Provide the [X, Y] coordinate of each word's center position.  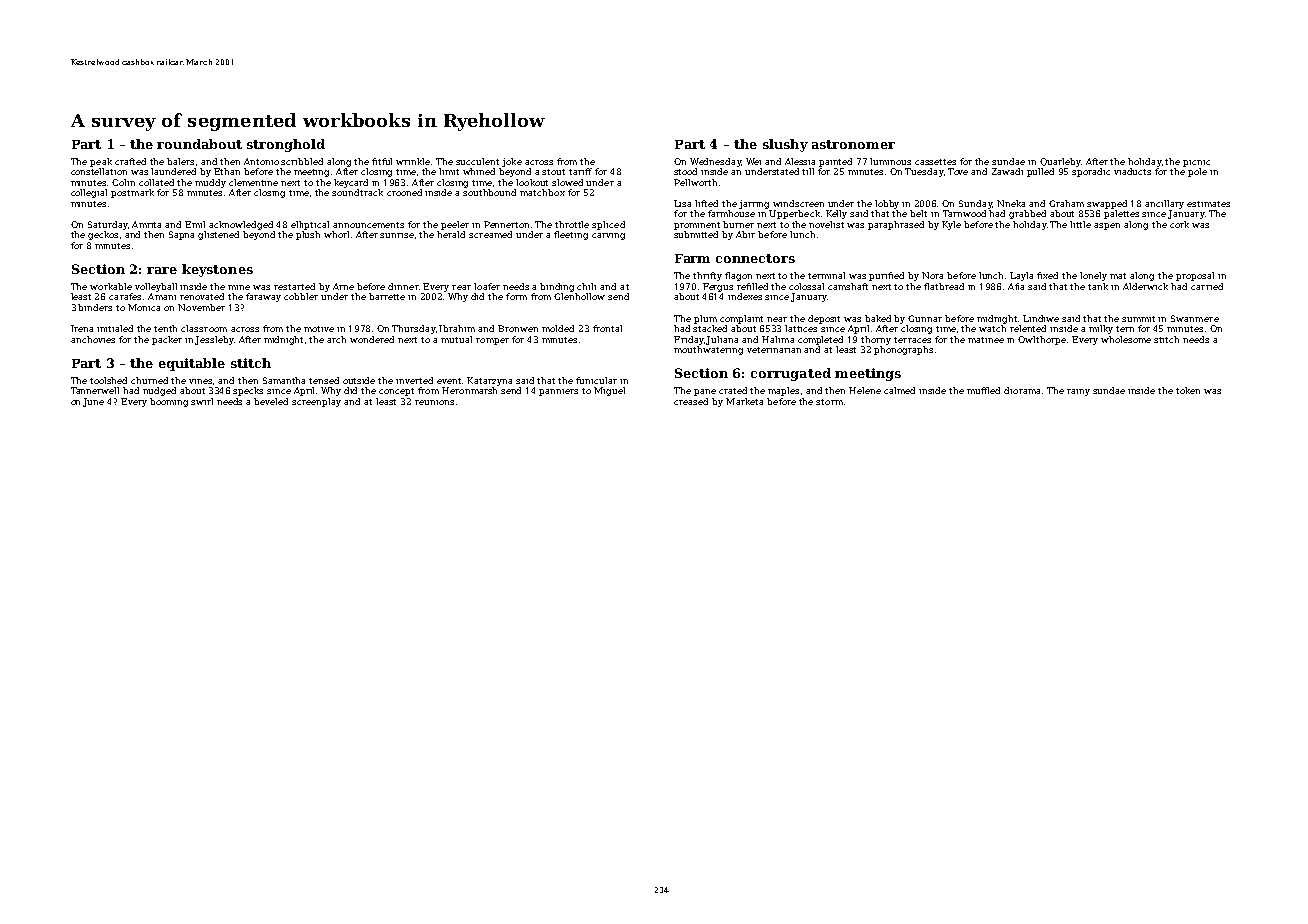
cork [1179, 224]
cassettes [935, 162]
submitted [696, 234]
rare [162, 270]
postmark [132, 193]
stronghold [286, 145]
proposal [1195, 276]
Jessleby [214, 340]
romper [492, 341]
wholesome [1126, 339]
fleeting [571, 235]
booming [169, 402]
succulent [477, 161]
